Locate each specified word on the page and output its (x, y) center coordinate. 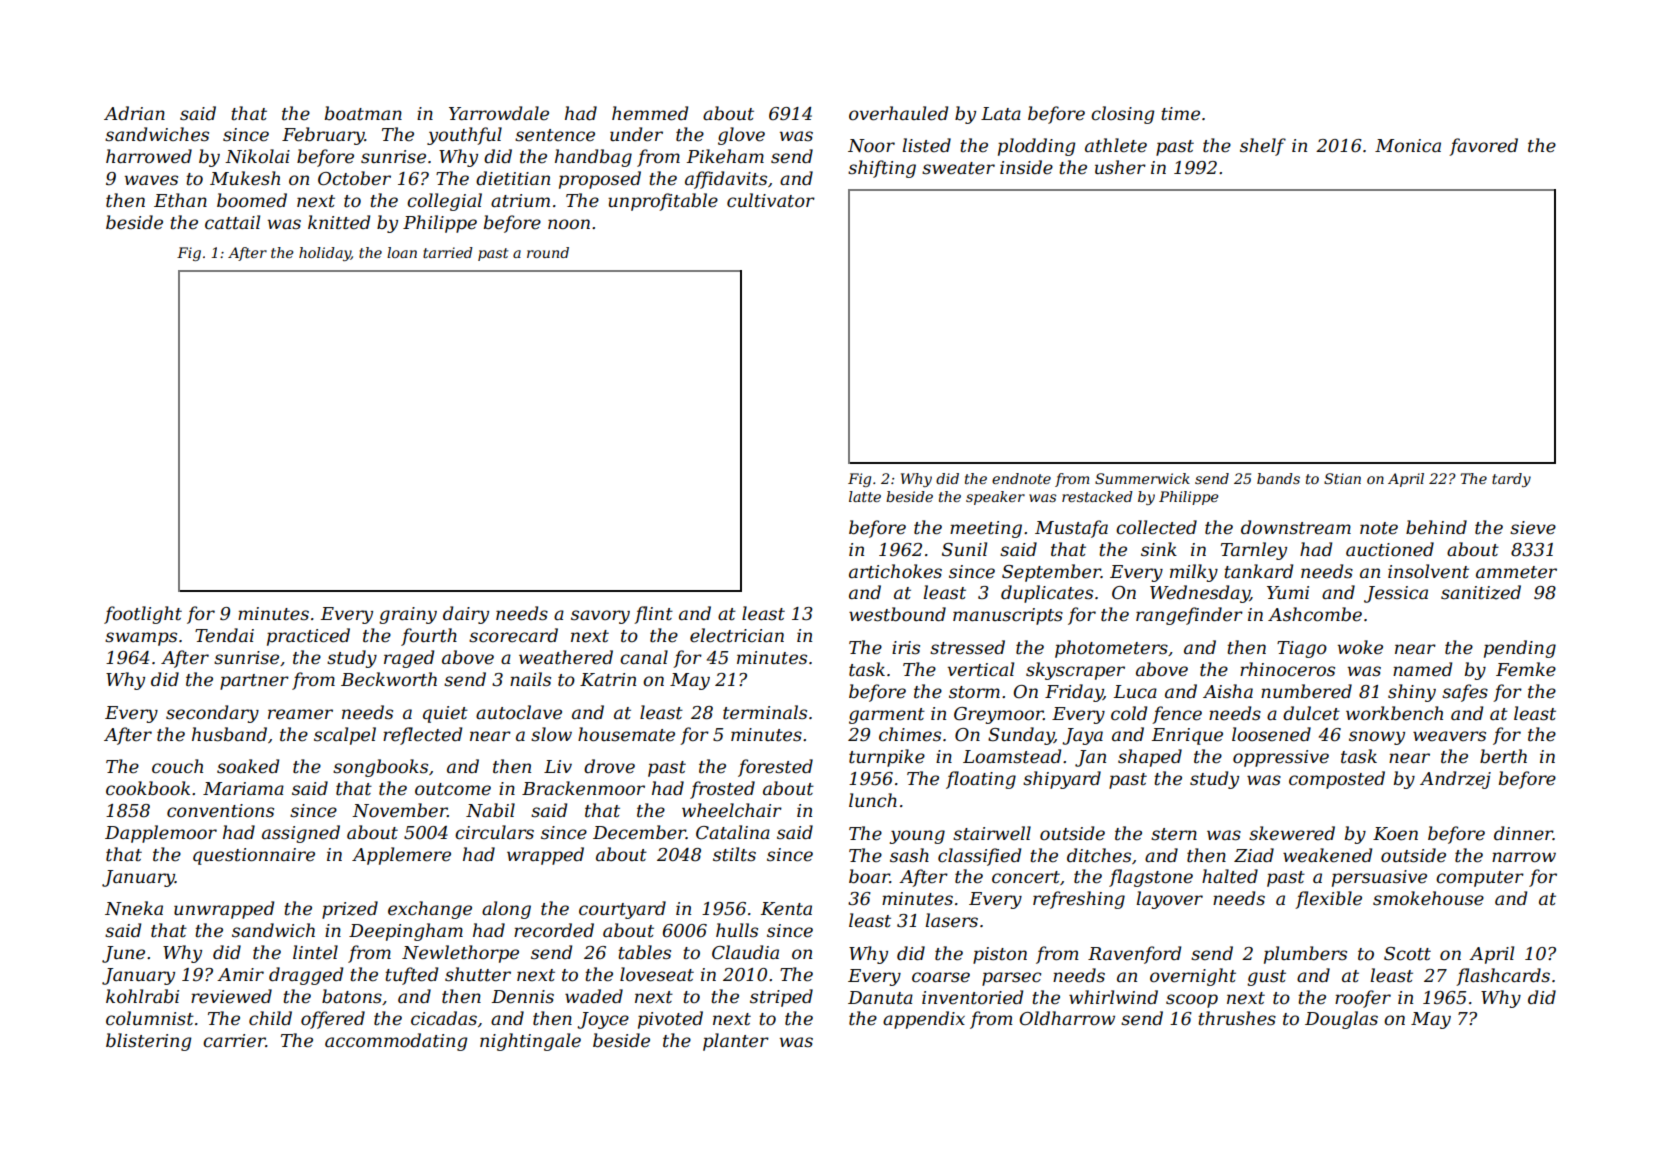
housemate (626, 734)
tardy (1511, 480)
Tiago (1302, 649)
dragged (306, 976)
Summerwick (1142, 478)
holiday (325, 254)
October (354, 178)
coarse (941, 977)
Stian (1342, 478)
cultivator (771, 200)
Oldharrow (1067, 1018)
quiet (445, 714)
